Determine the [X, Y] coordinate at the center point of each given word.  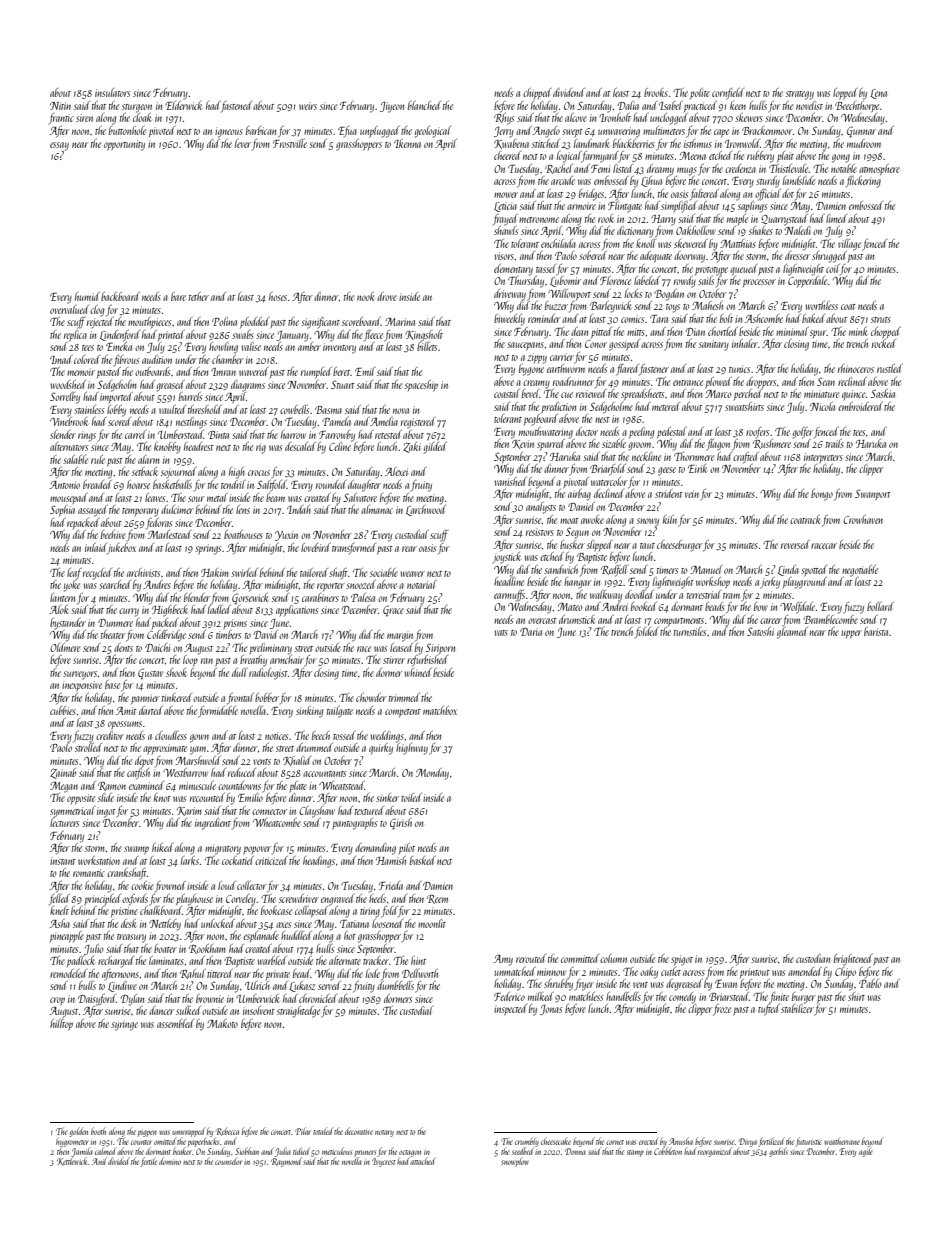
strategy [800, 95]
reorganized [714, 1152]
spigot [682, 960]
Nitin [60, 106]
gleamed [792, 633]
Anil [99, 1161]
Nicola [822, 406]
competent [403, 713]
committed [580, 958]
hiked [163, 847]
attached [423, 1161]
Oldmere [65, 647]
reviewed [591, 393]
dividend [569, 92]
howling [223, 348]
